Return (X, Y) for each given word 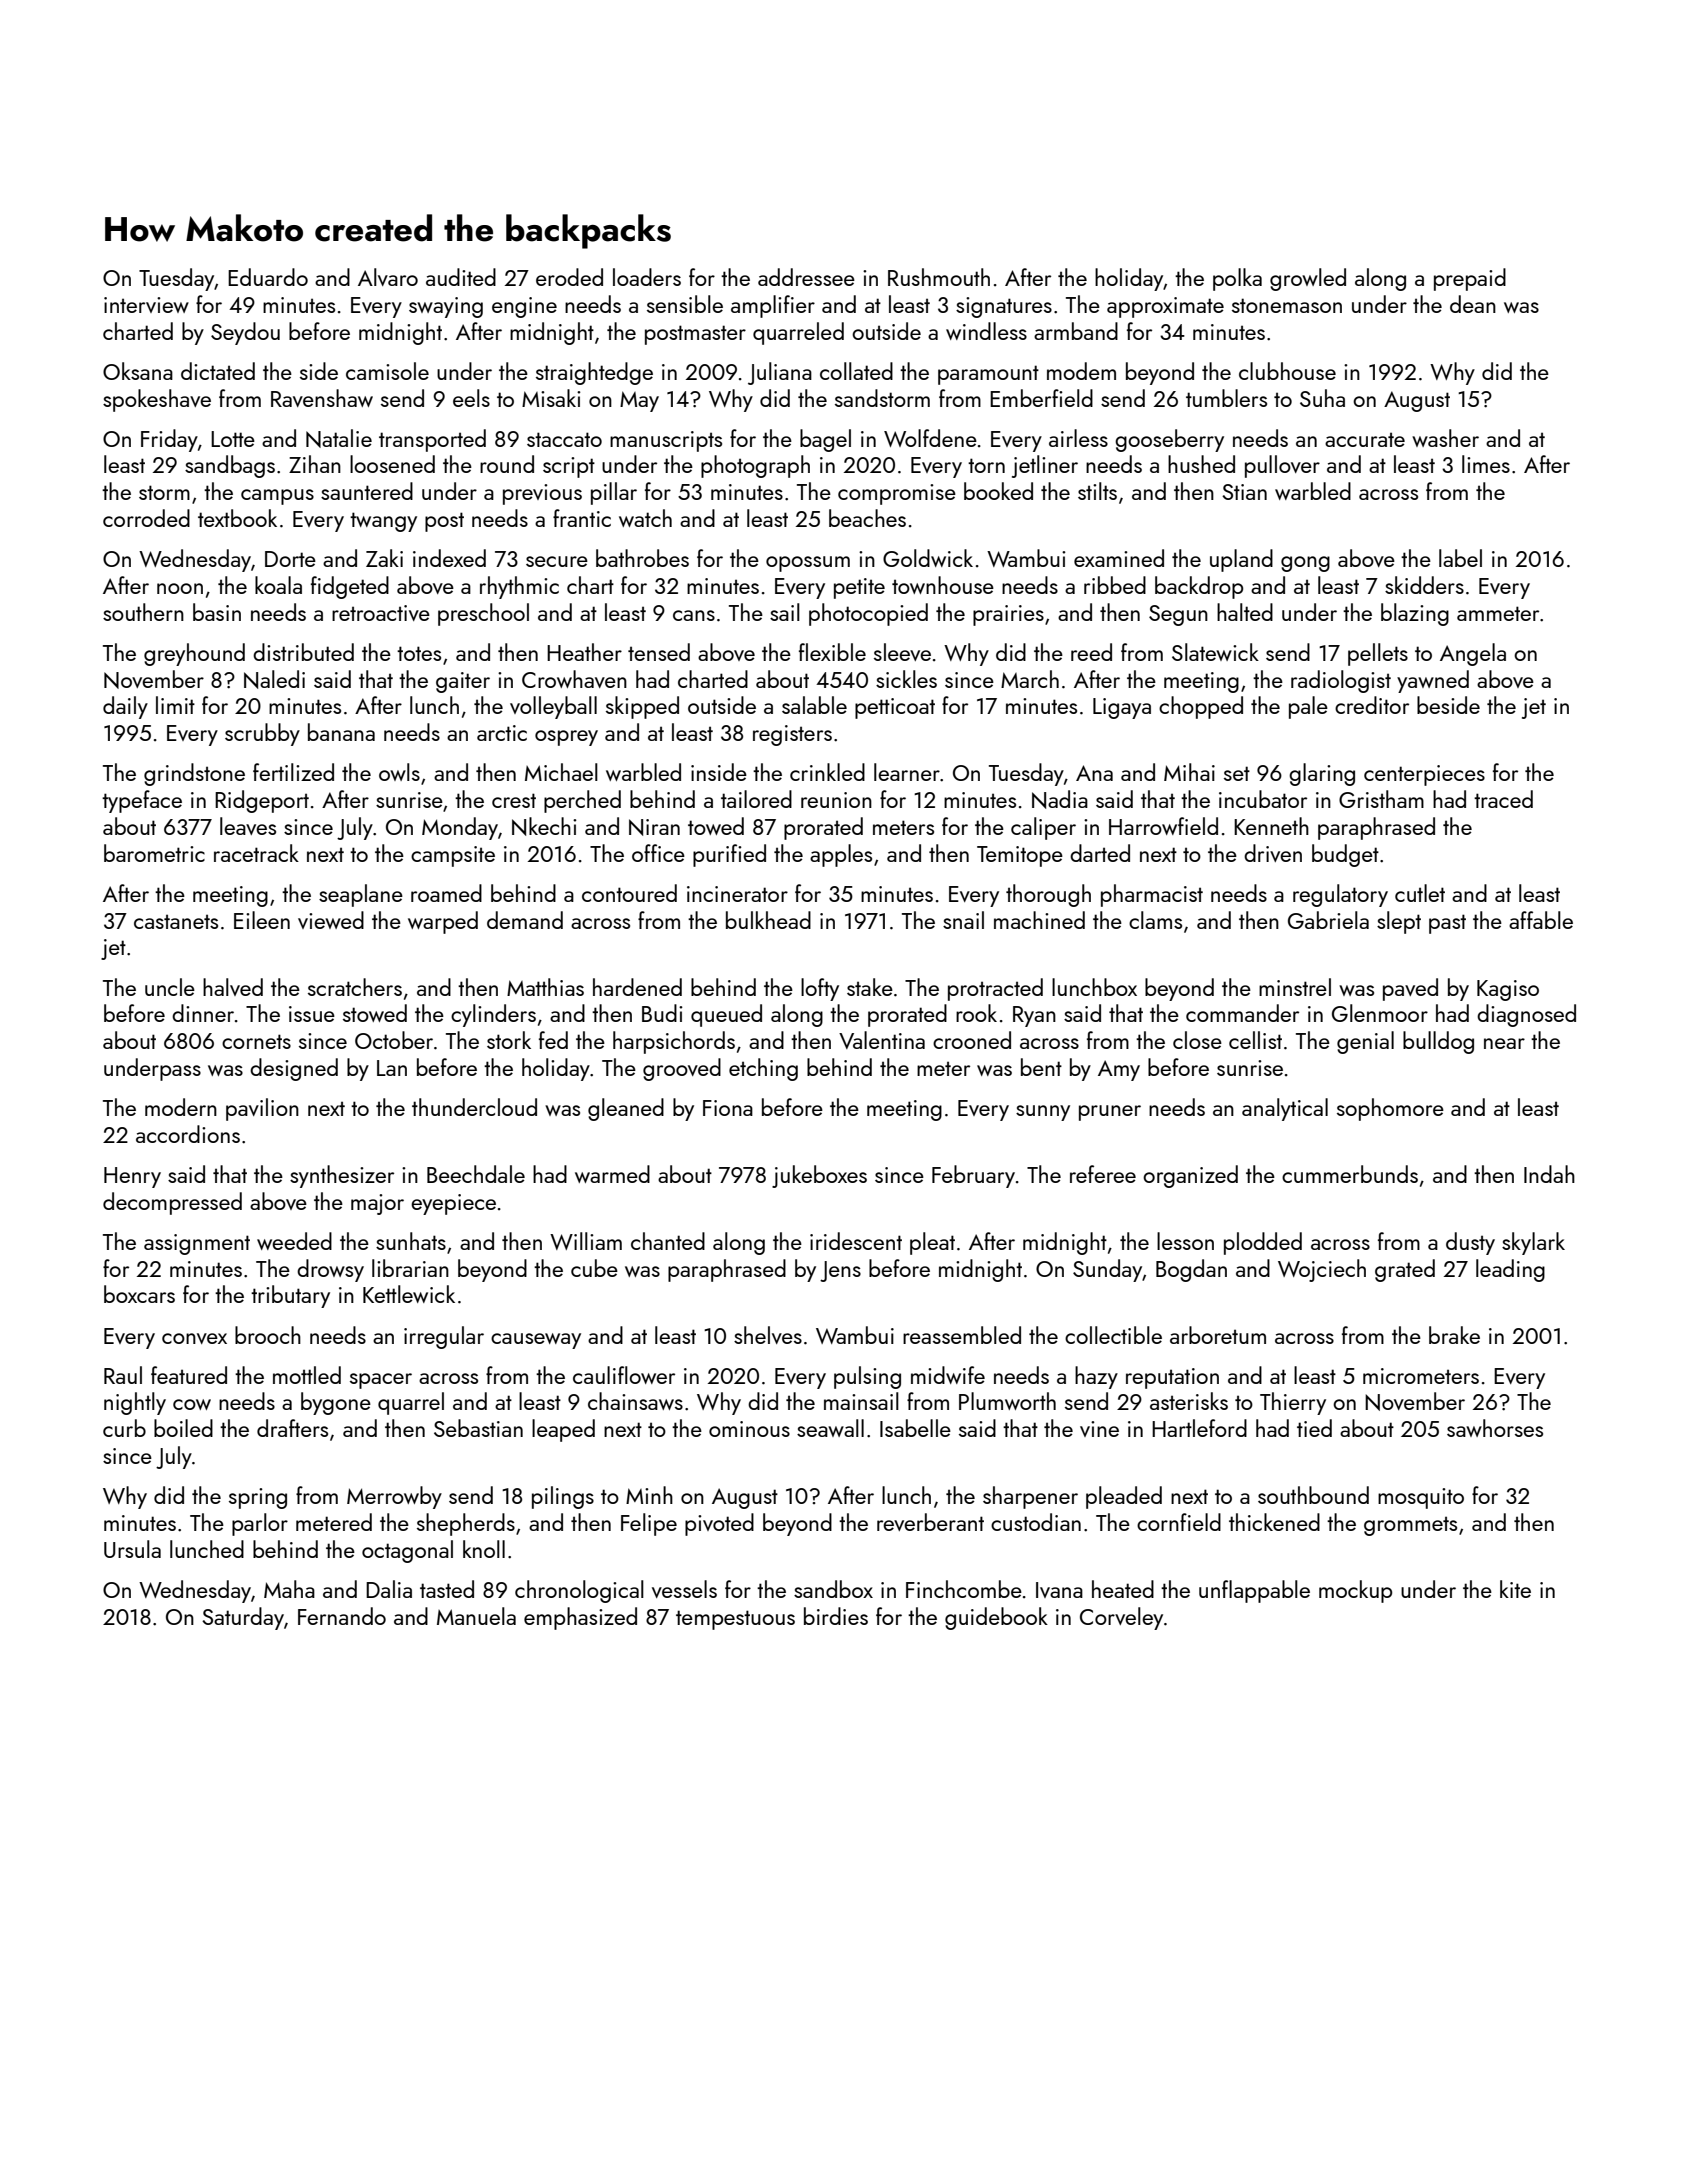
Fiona (728, 1108)
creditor (1372, 705)
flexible (832, 652)
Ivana (1059, 1590)
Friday (169, 440)
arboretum (1218, 1335)
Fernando (342, 1616)
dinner (203, 1013)
